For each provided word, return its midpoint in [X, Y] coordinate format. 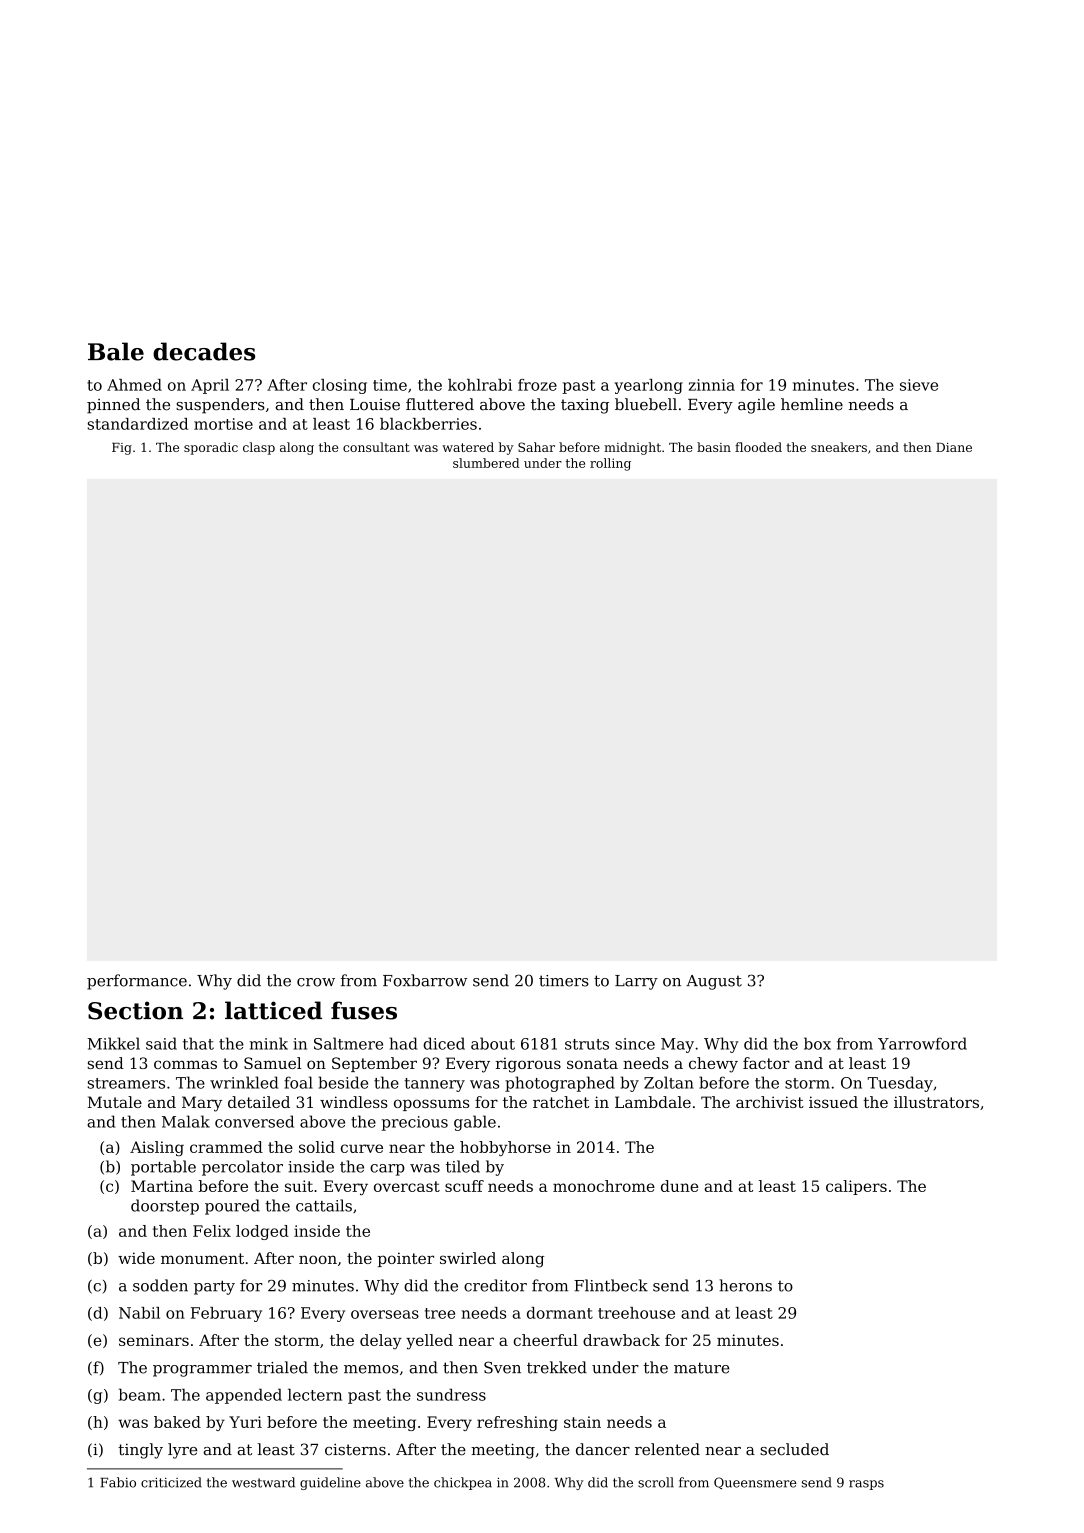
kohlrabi [480, 385]
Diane [954, 447]
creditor [495, 1285]
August [714, 982]
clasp [259, 448]
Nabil [139, 1313]
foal [298, 1082]
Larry [636, 982]
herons [745, 1285]
